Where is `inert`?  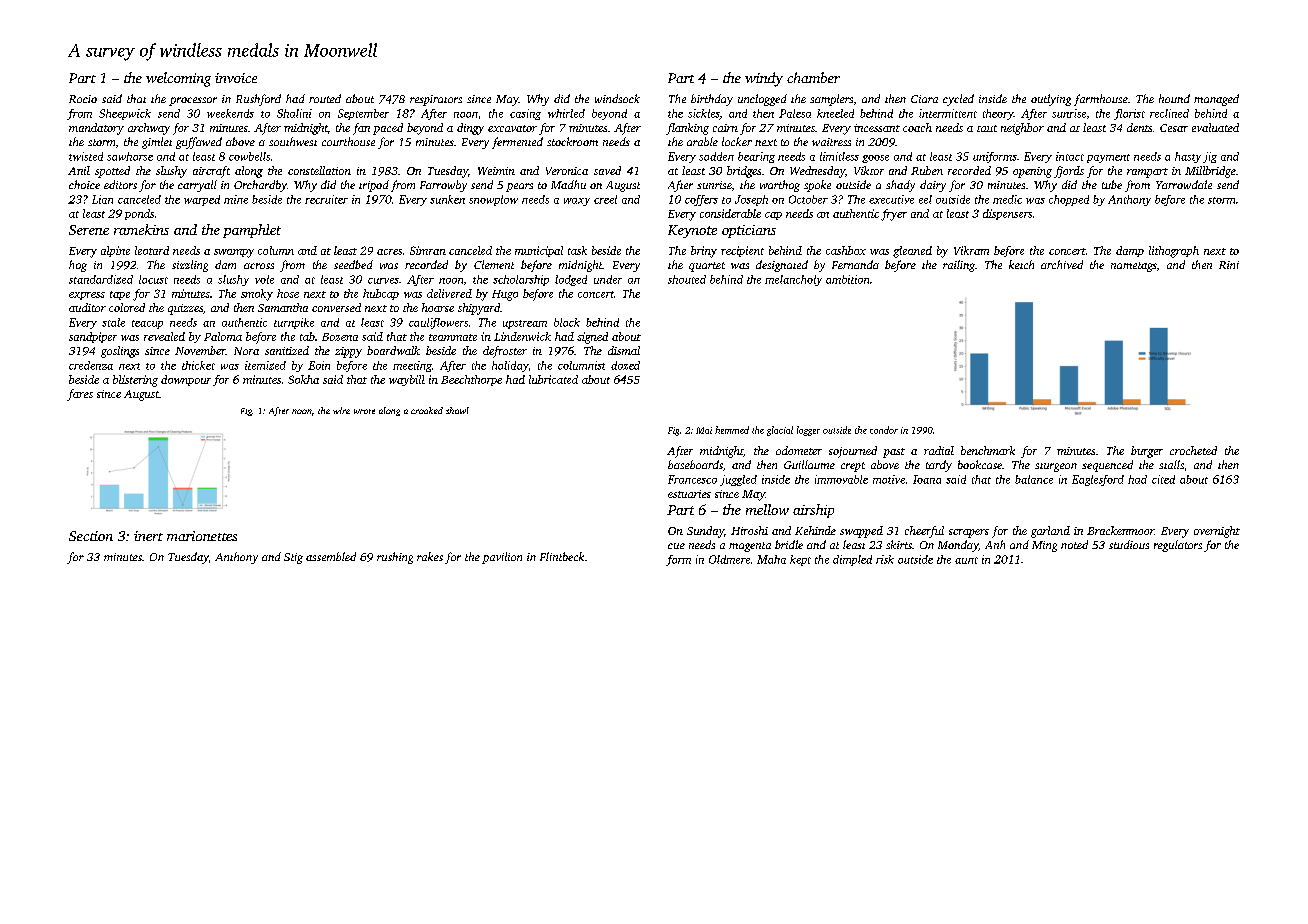 inert is located at coordinates (148, 536).
